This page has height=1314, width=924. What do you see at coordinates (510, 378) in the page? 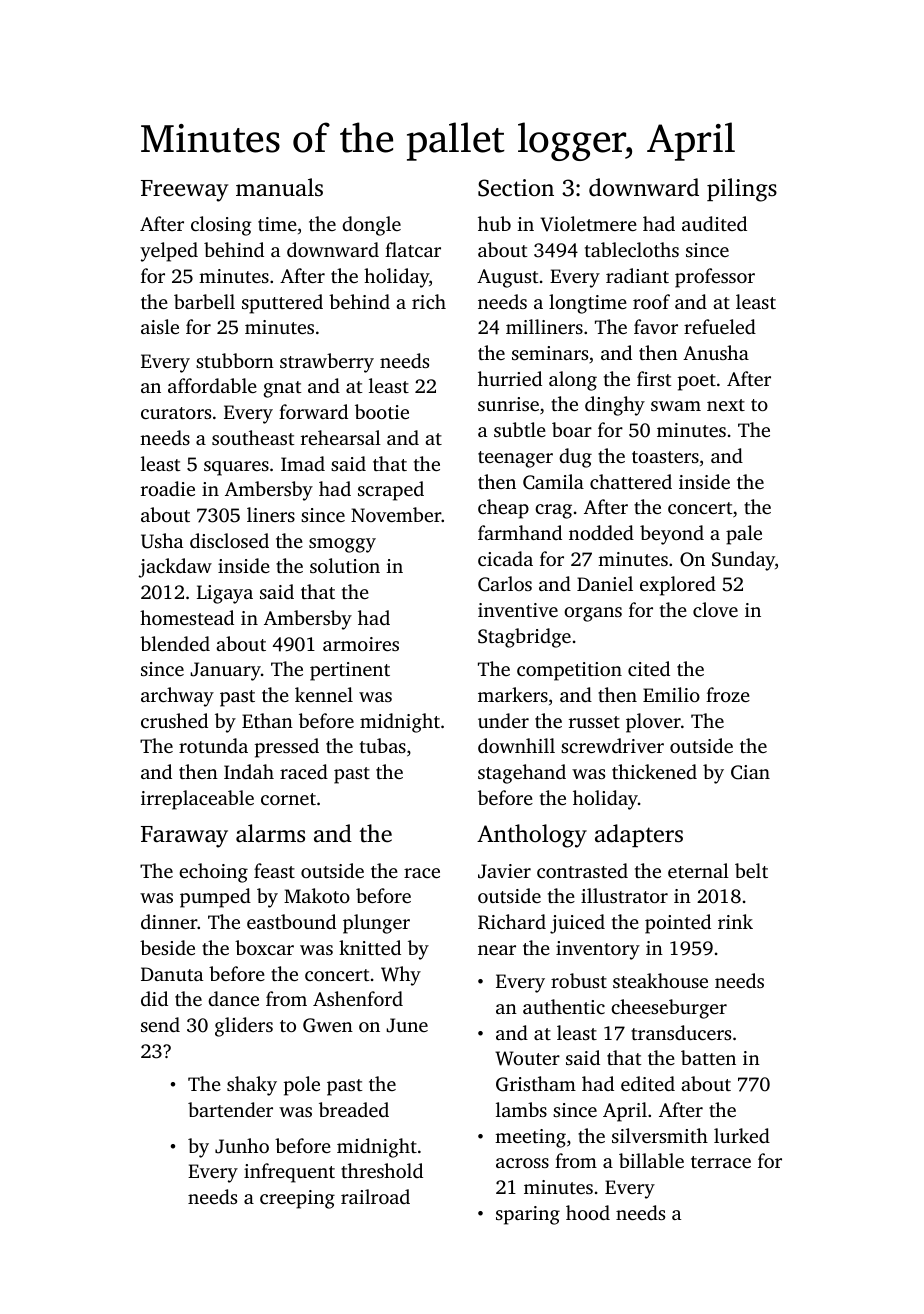
I see `hurried` at bounding box center [510, 378].
